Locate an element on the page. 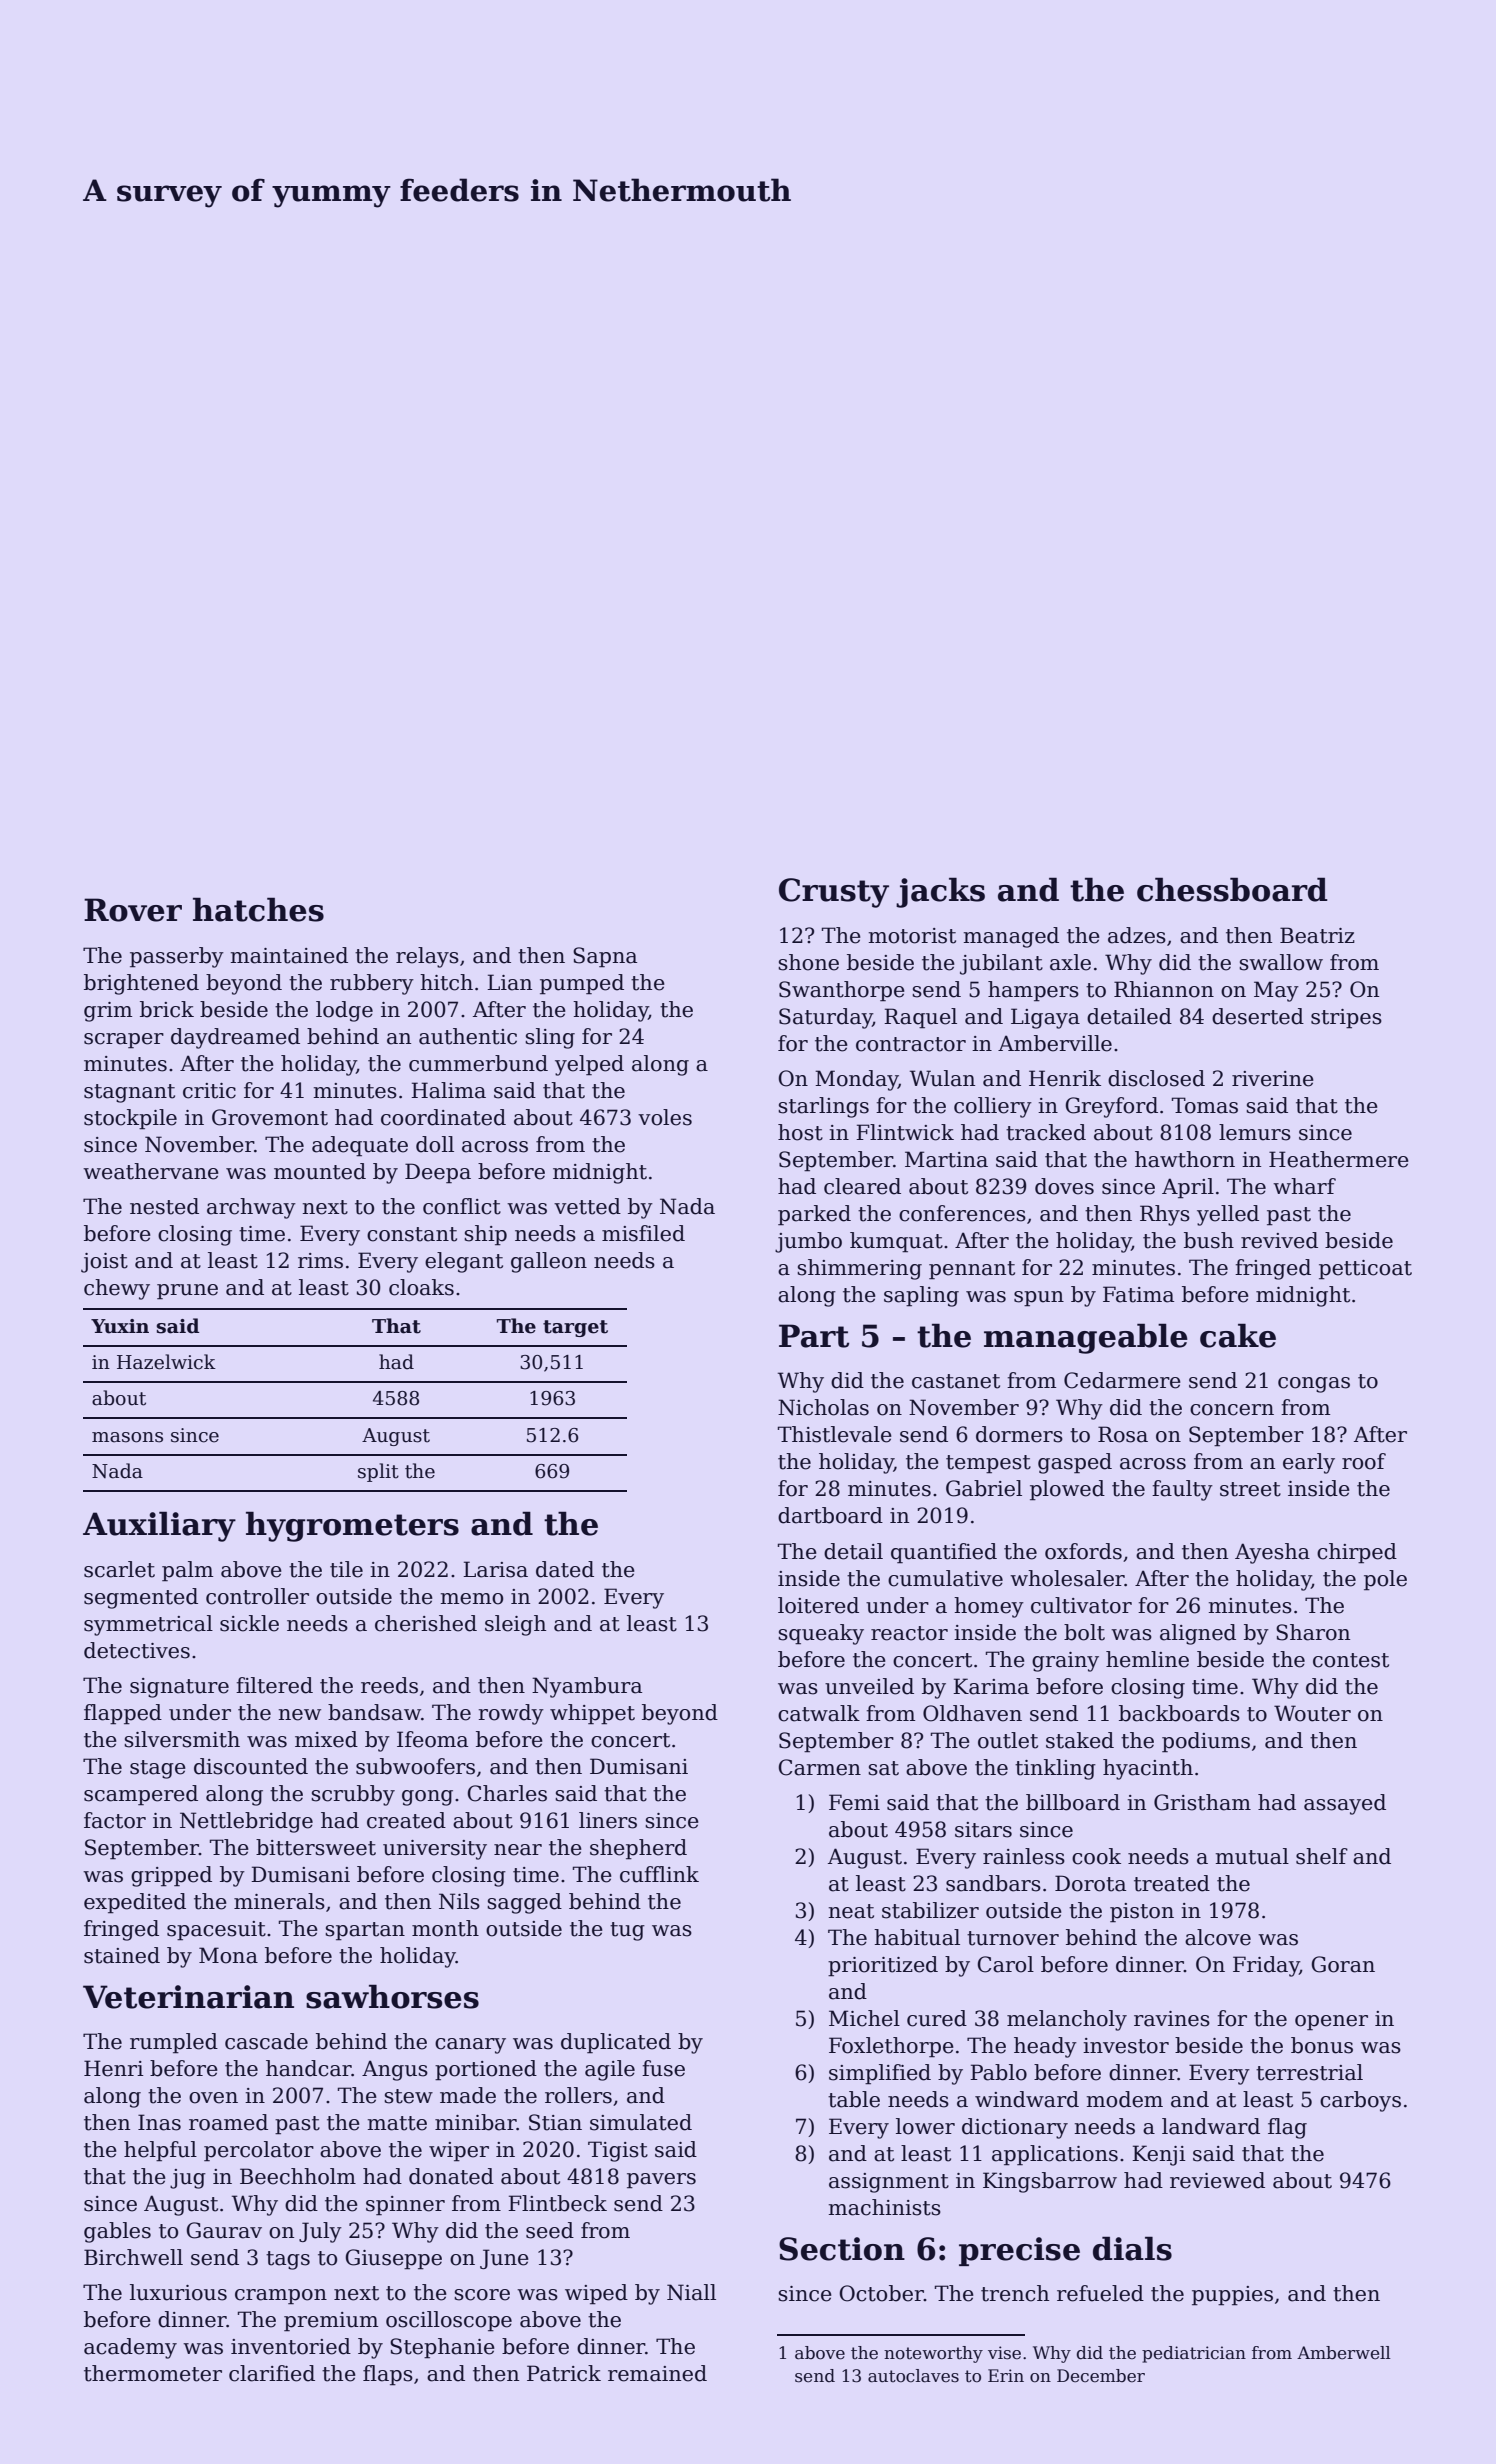  weathervane is located at coordinates (151, 1171).
